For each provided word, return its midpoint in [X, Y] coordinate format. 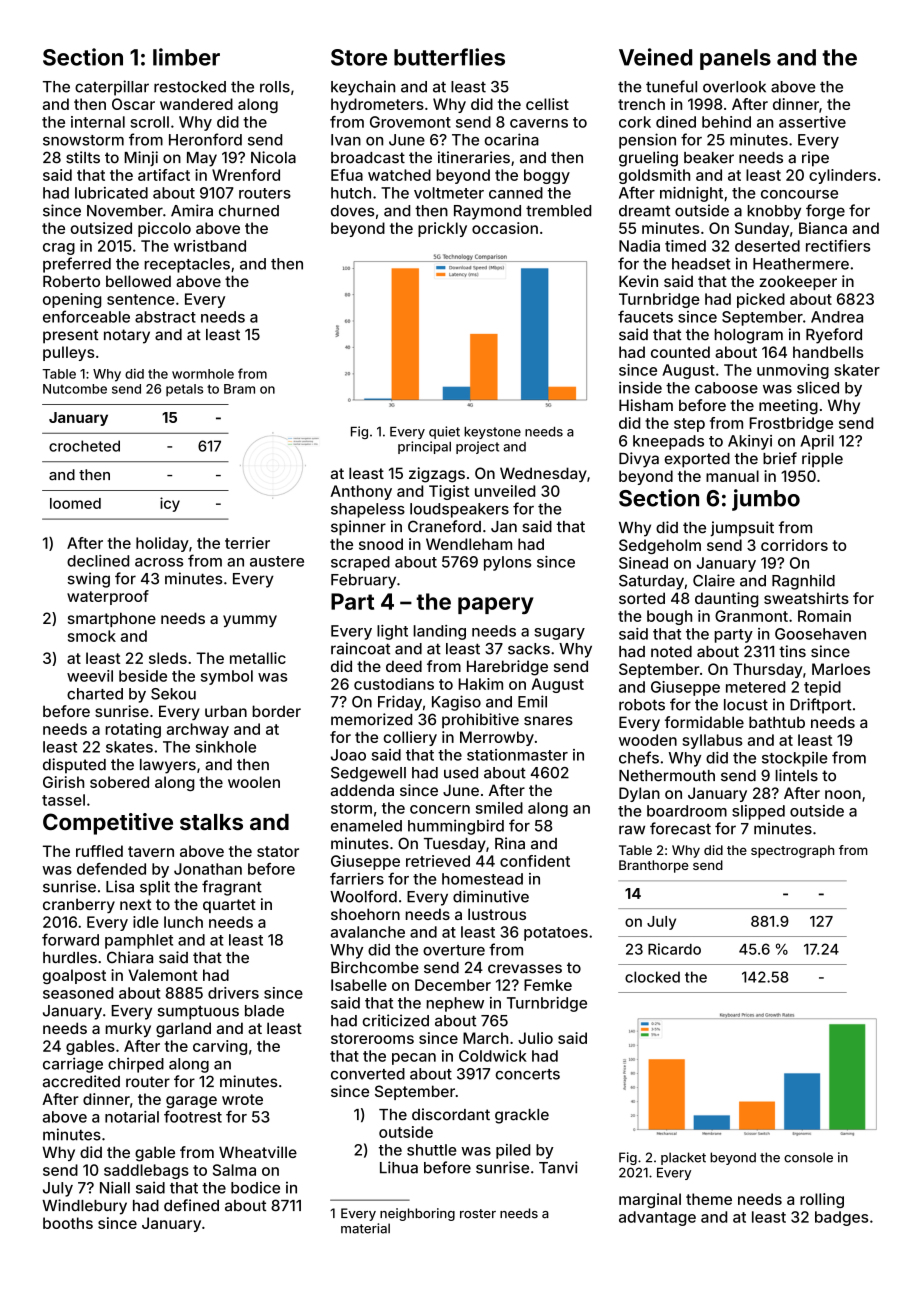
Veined [655, 57]
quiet [444, 432]
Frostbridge [791, 424]
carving [220, 1047]
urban [226, 711]
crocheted [84, 446]
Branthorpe [653, 866]
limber [186, 57]
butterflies [449, 57]
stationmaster [517, 755]
